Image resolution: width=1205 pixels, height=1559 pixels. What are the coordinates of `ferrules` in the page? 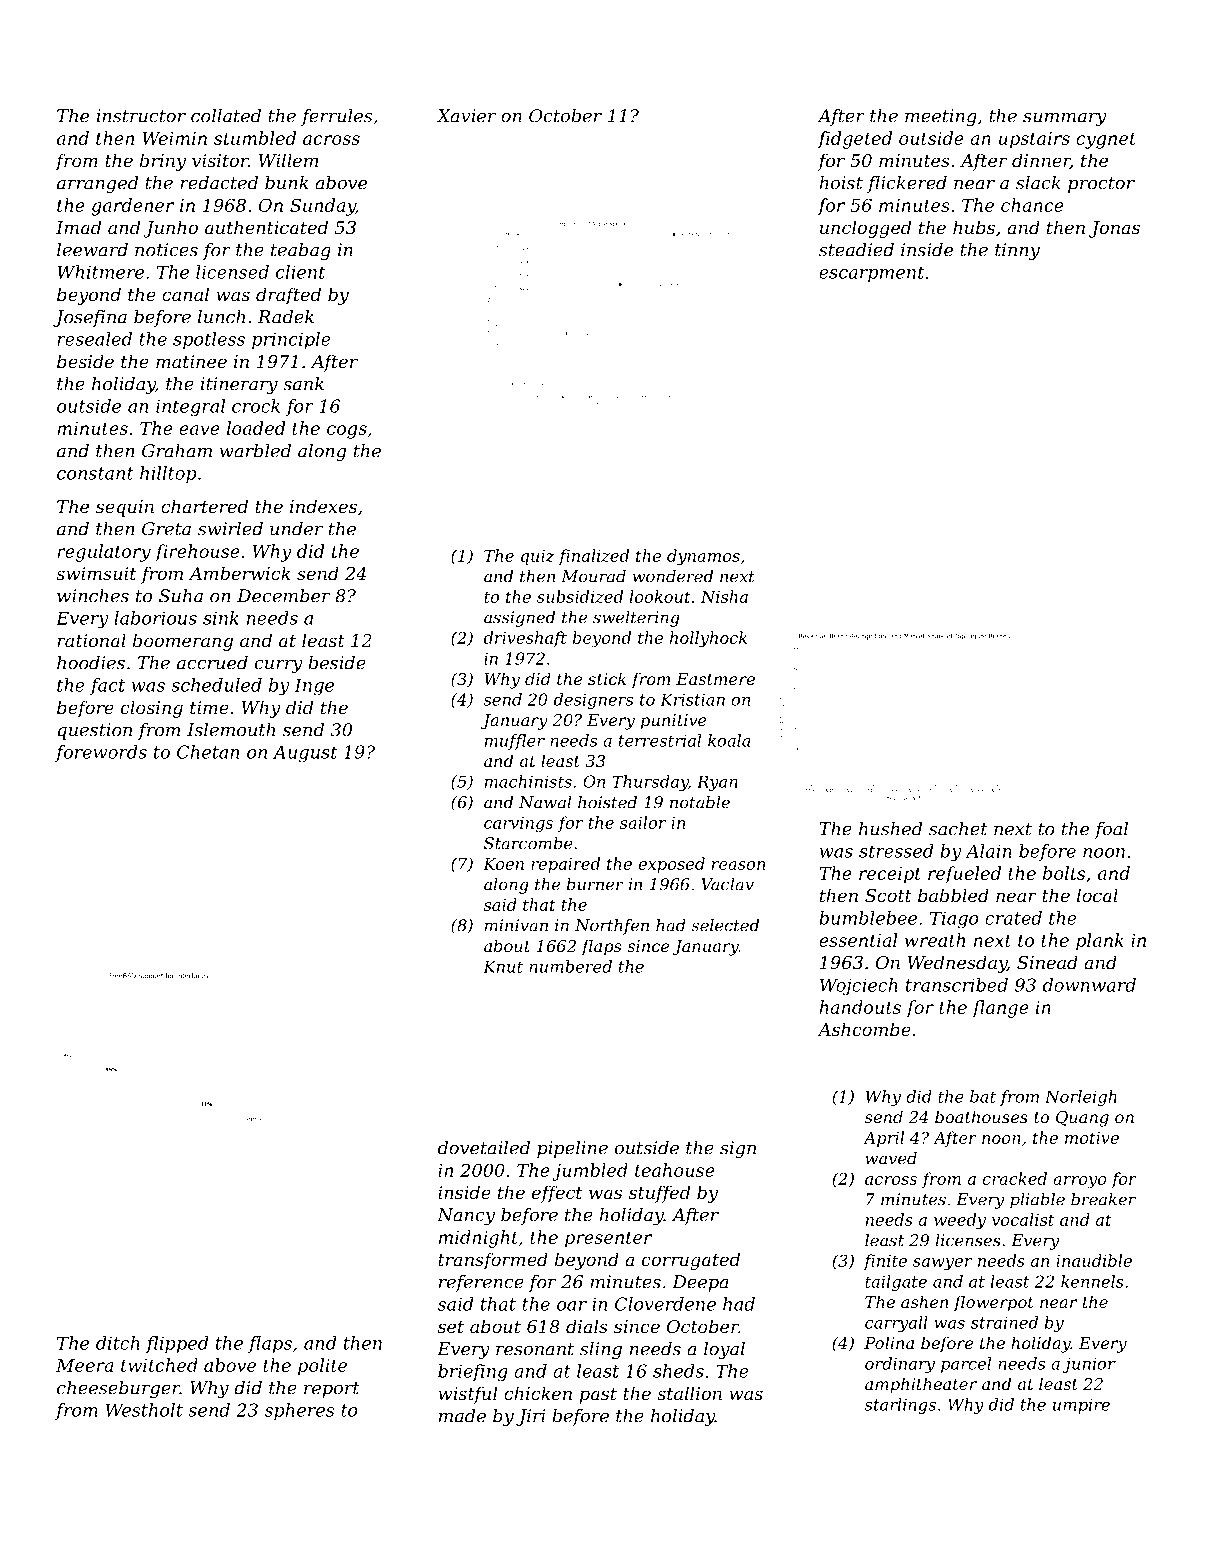 It's located at (336, 117).
